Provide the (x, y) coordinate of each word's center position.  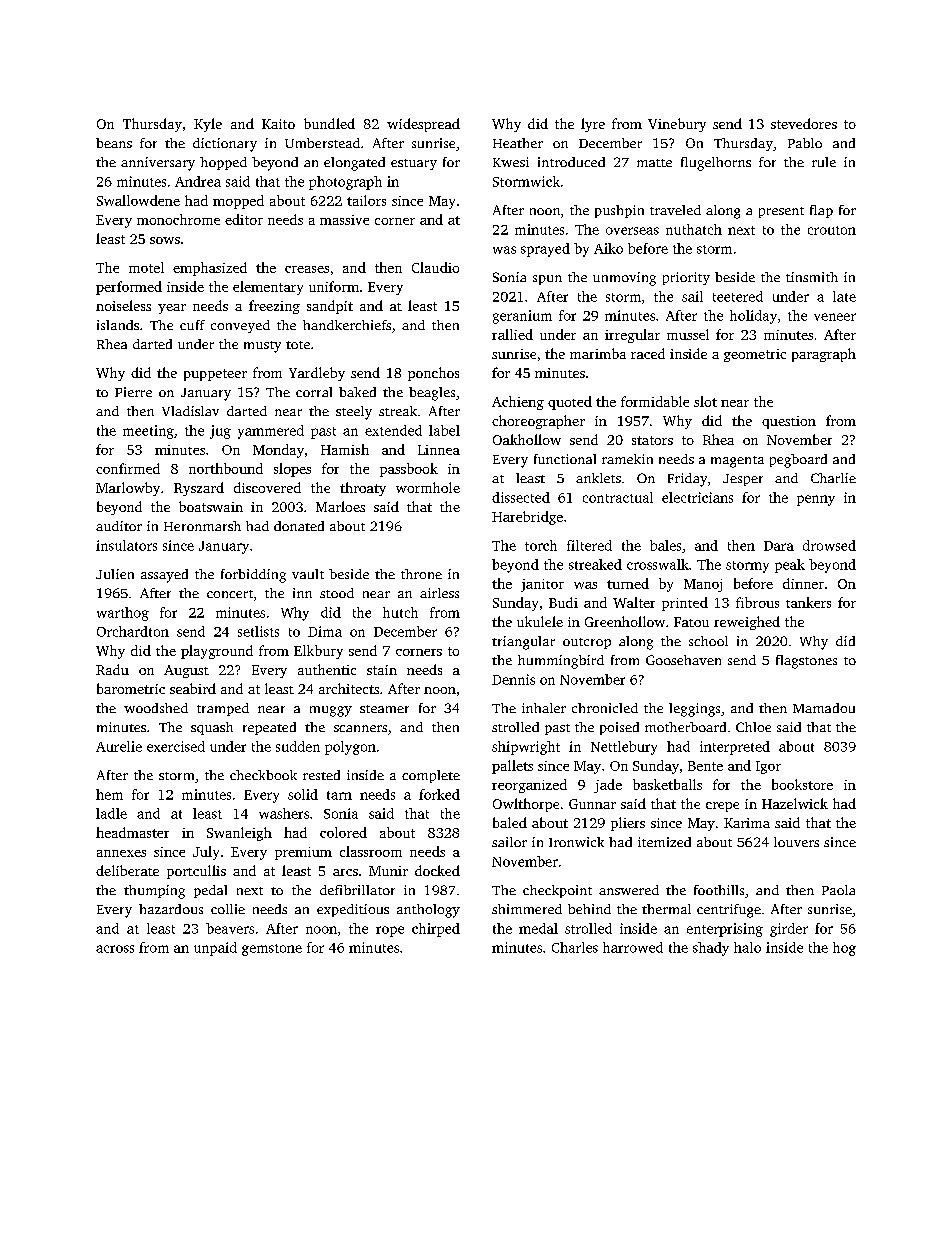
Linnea (439, 450)
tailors (366, 200)
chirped (436, 930)
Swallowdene (138, 200)
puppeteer (215, 375)
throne (421, 574)
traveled (675, 210)
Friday (687, 480)
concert (230, 594)
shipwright (526, 748)
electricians (697, 497)
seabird (193, 688)
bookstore (802, 784)
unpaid (215, 949)
